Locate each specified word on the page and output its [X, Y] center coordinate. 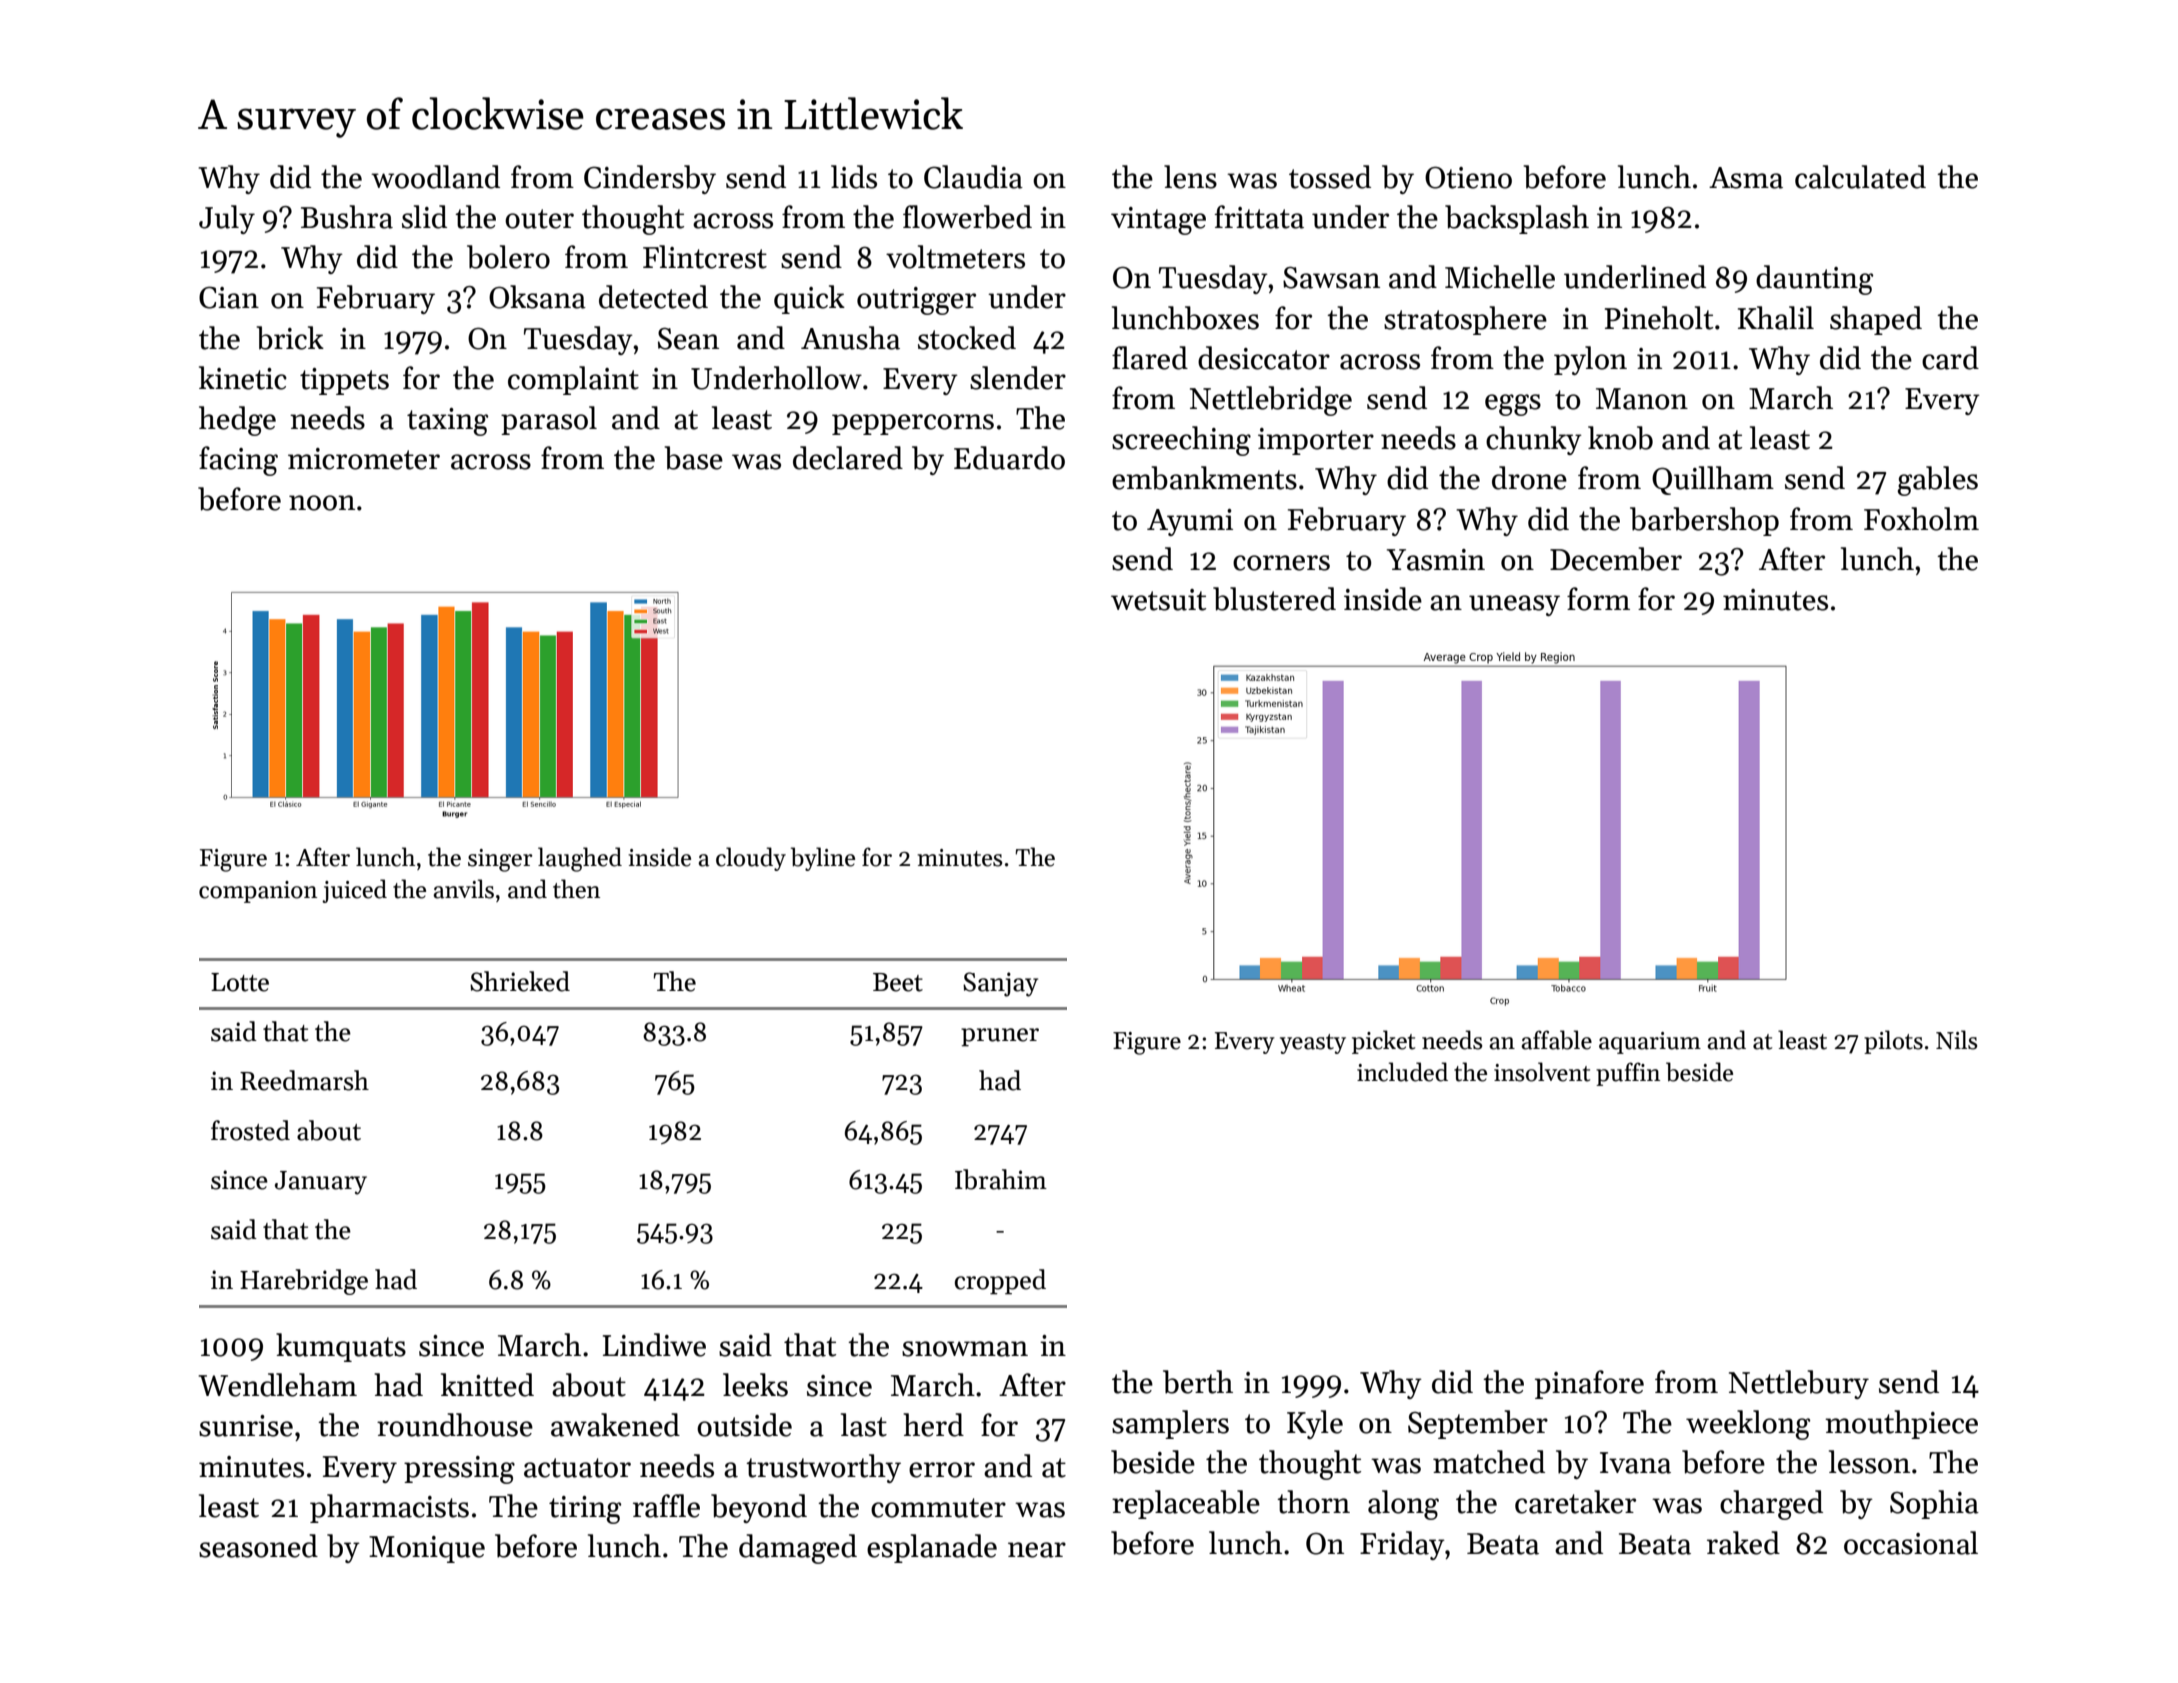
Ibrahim [1001, 1179]
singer [500, 860]
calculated [1860, 177]
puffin [1628, 1074]
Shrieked [520, 981]
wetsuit [1158, 600]
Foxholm [1921, 519]
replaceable [1186, 1504]
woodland [435, 177]
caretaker [1575, 1502]
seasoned [258, 1546]
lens [1190, 177]
